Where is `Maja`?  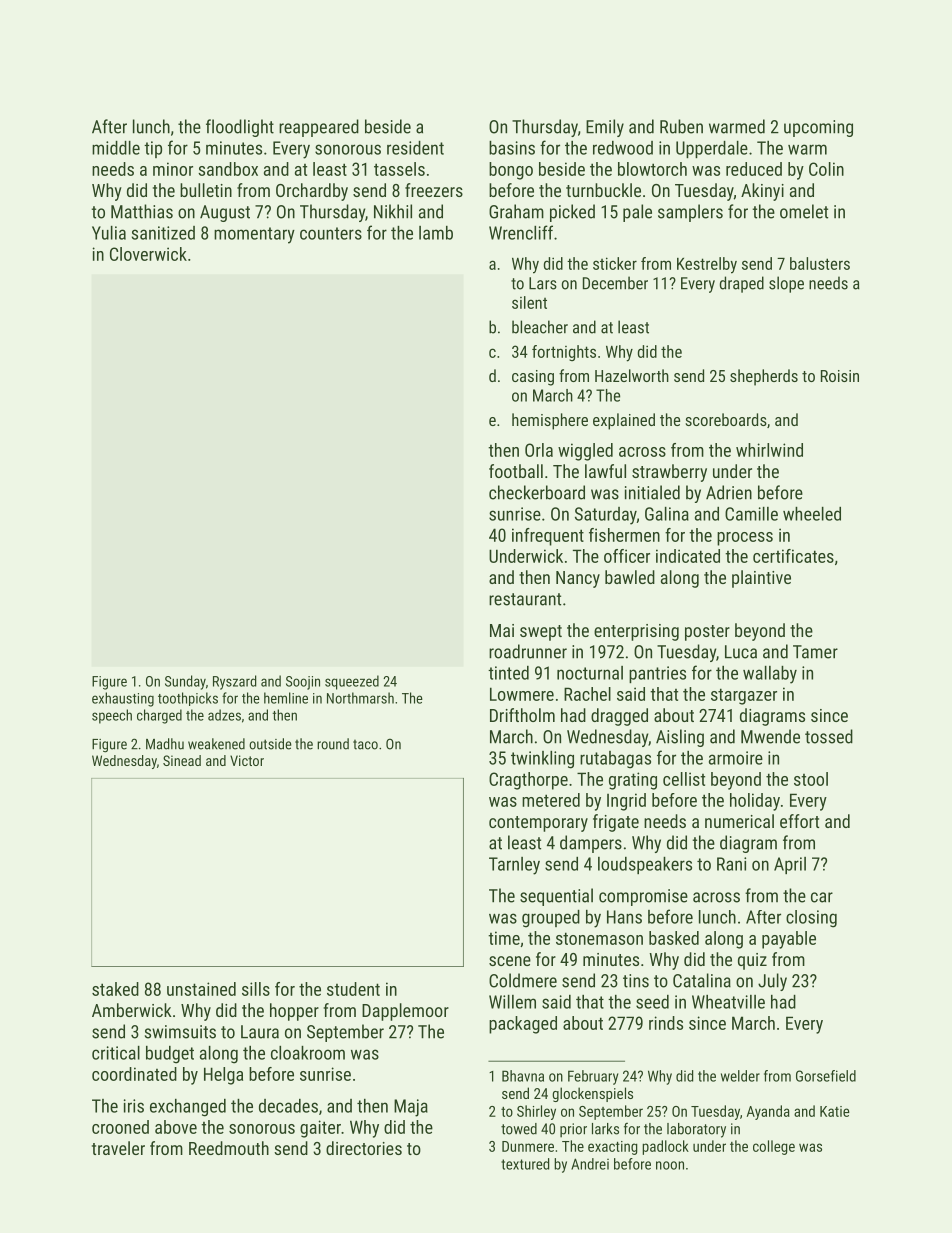 Maja is located at coordinates (411, 1108).
